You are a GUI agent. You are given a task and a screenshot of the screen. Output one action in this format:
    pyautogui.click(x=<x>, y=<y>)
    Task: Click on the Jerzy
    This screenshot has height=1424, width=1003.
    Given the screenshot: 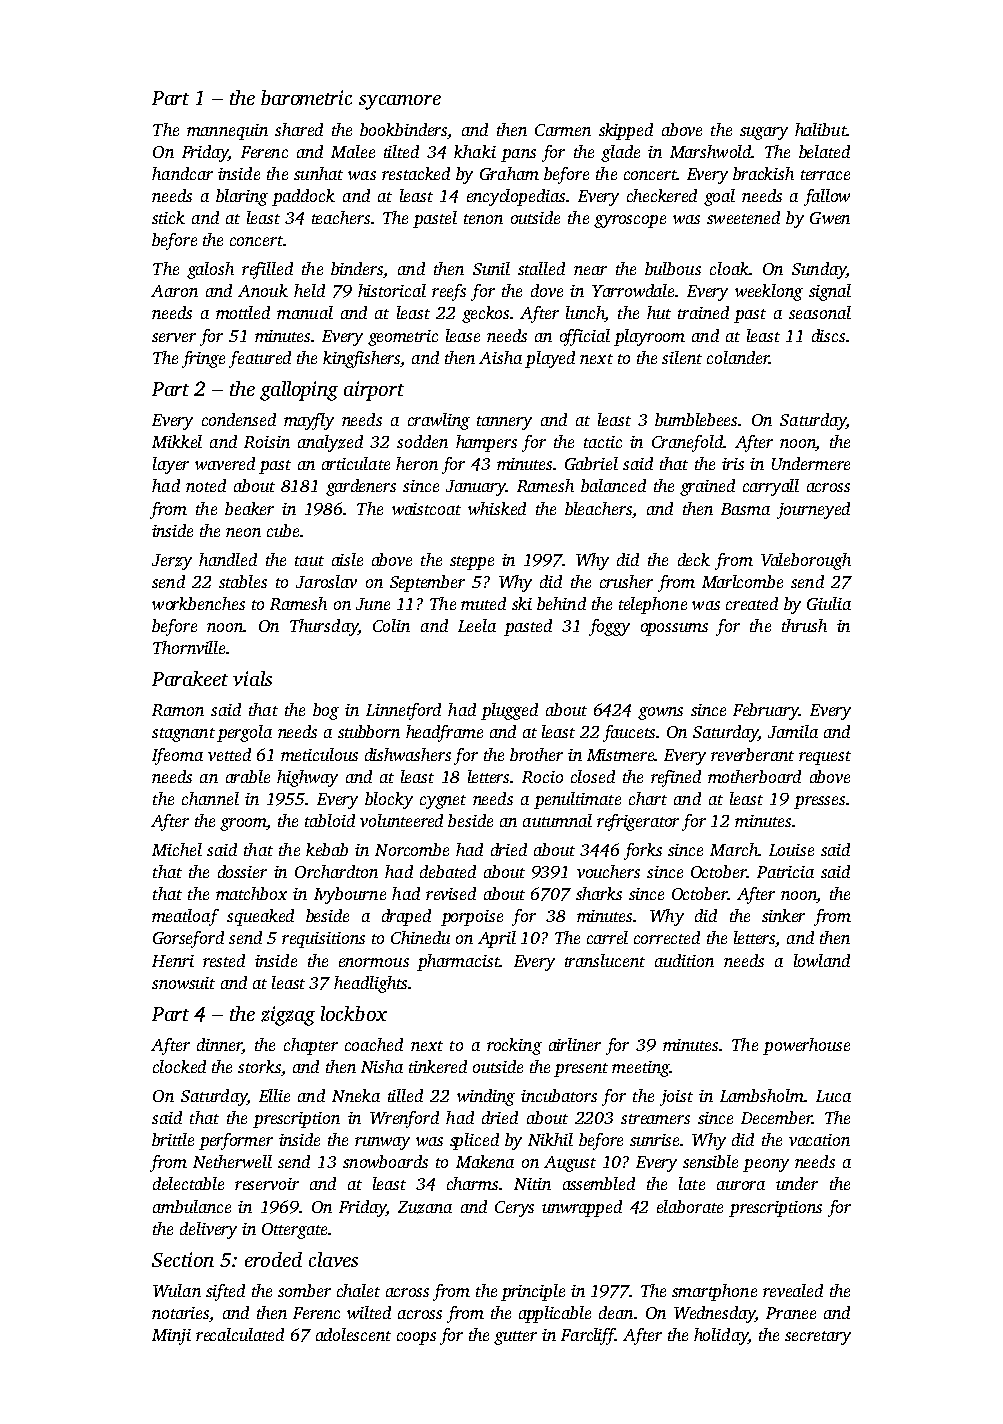 What is the action you would take?
    pyautogui.click(x=172, y=562)
